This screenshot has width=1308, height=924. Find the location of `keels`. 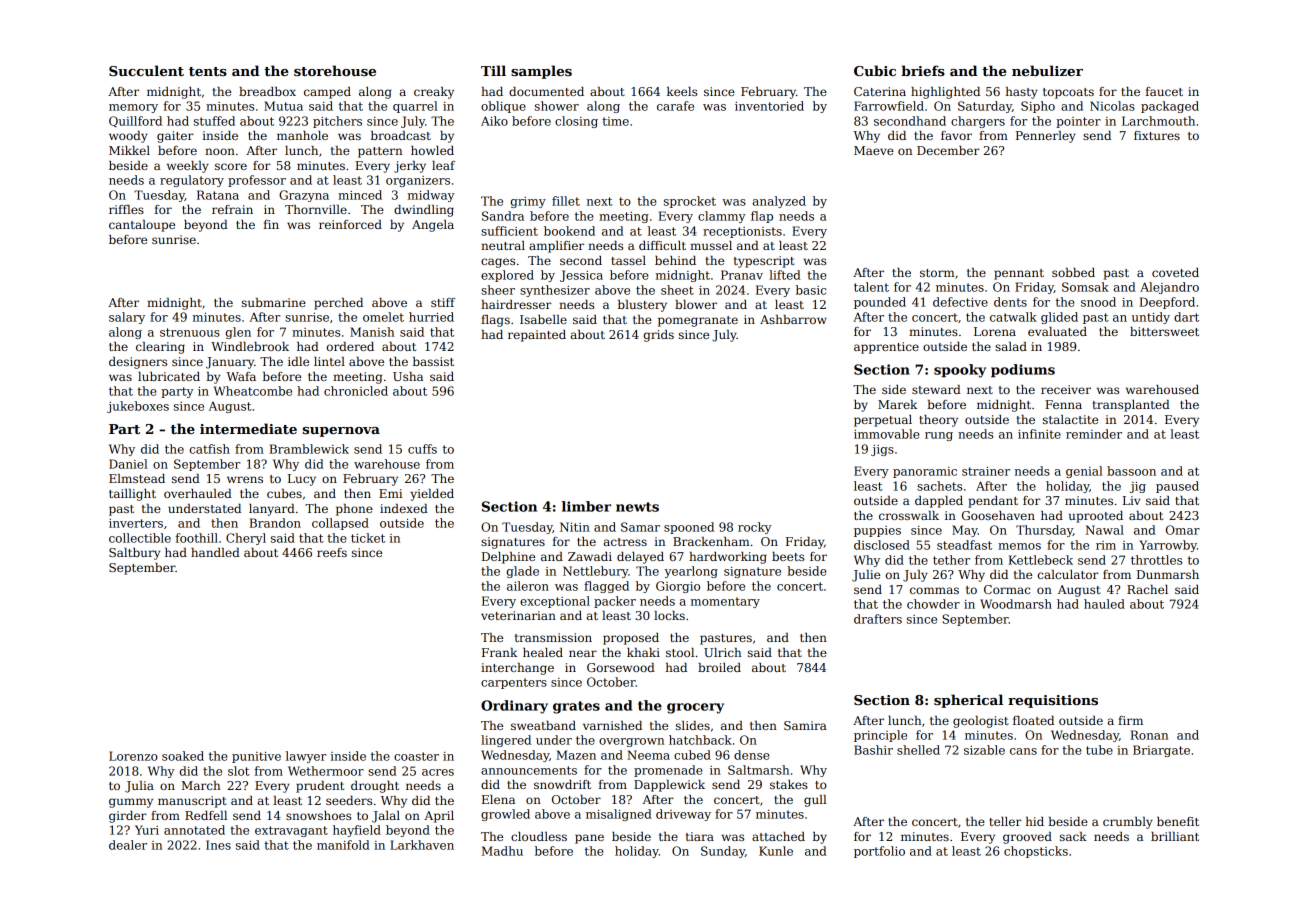

keels is located at coordinates (682, 91).
